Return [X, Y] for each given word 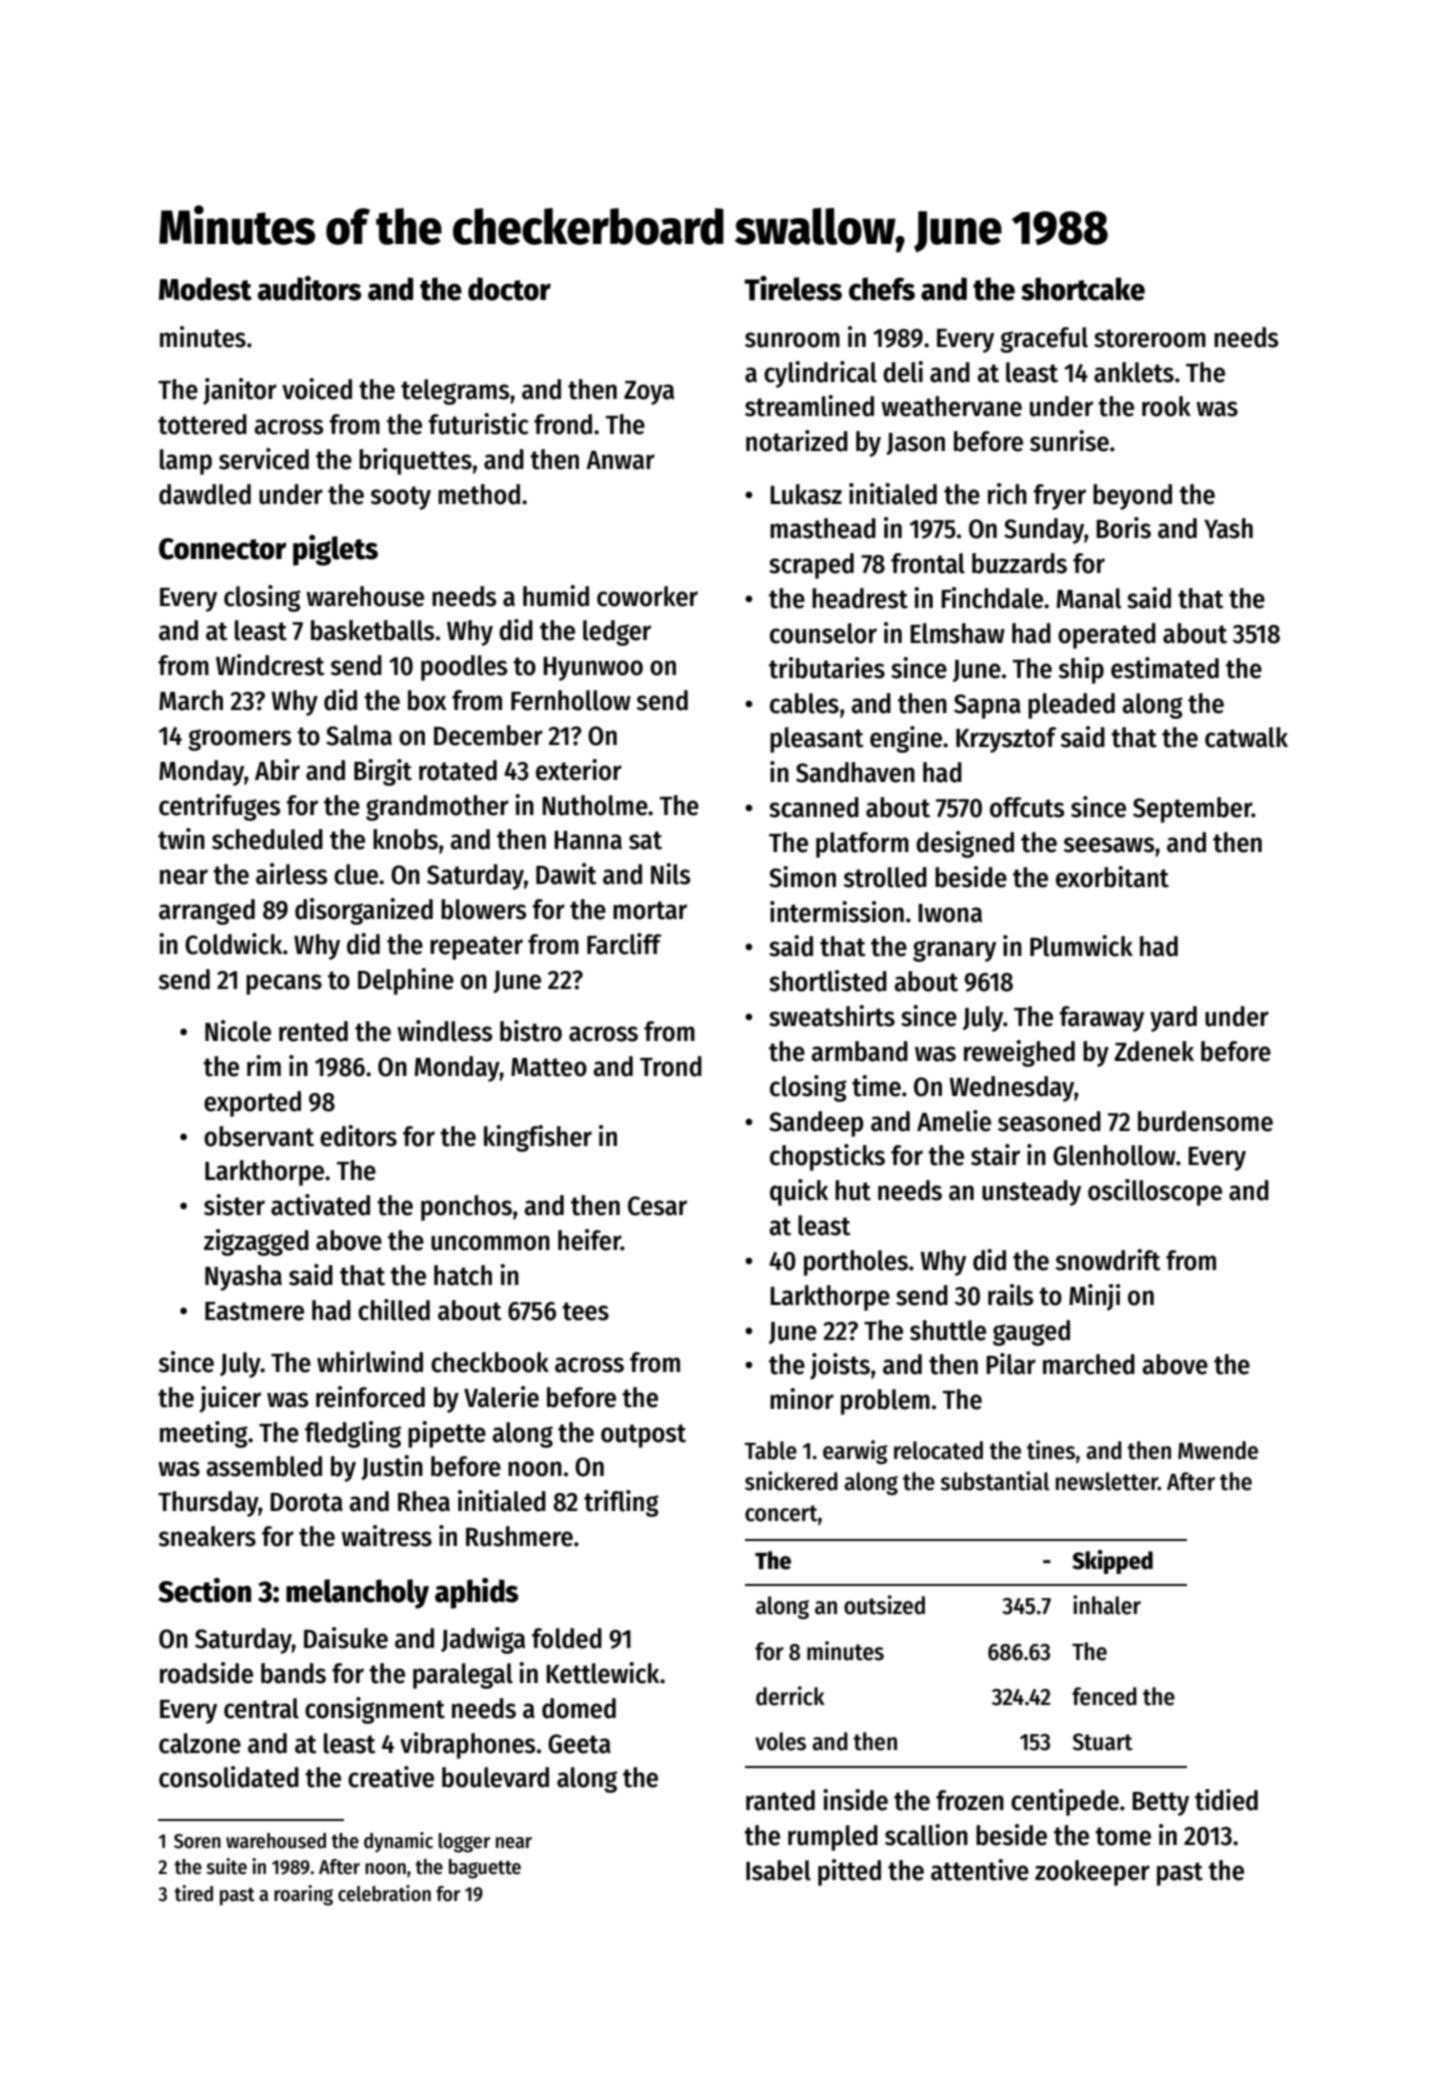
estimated [1165, 668]
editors [358, 1136]
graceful [1044, 340]
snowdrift [1108, 1260]
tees [585, 1311]
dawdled [205, 494]
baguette [485, 1869]
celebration [384, 1893]
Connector [223, 549]
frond [563, 424]
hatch [463, 1275]
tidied [1226, 1800]
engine [906, 739]
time [876, 1086]
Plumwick [1081, 946]
